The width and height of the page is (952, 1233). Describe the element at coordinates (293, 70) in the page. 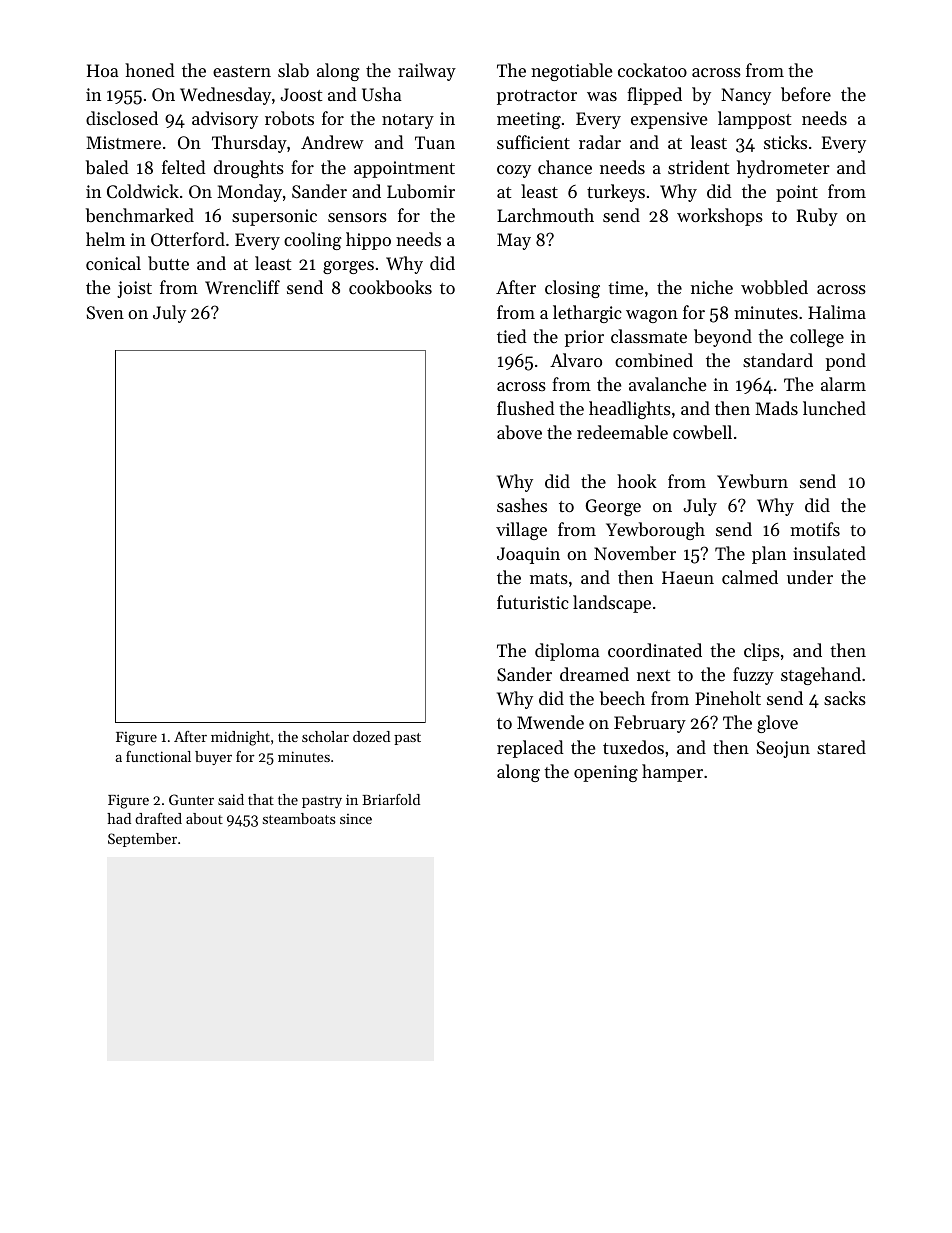

I see `slab` at that location.
